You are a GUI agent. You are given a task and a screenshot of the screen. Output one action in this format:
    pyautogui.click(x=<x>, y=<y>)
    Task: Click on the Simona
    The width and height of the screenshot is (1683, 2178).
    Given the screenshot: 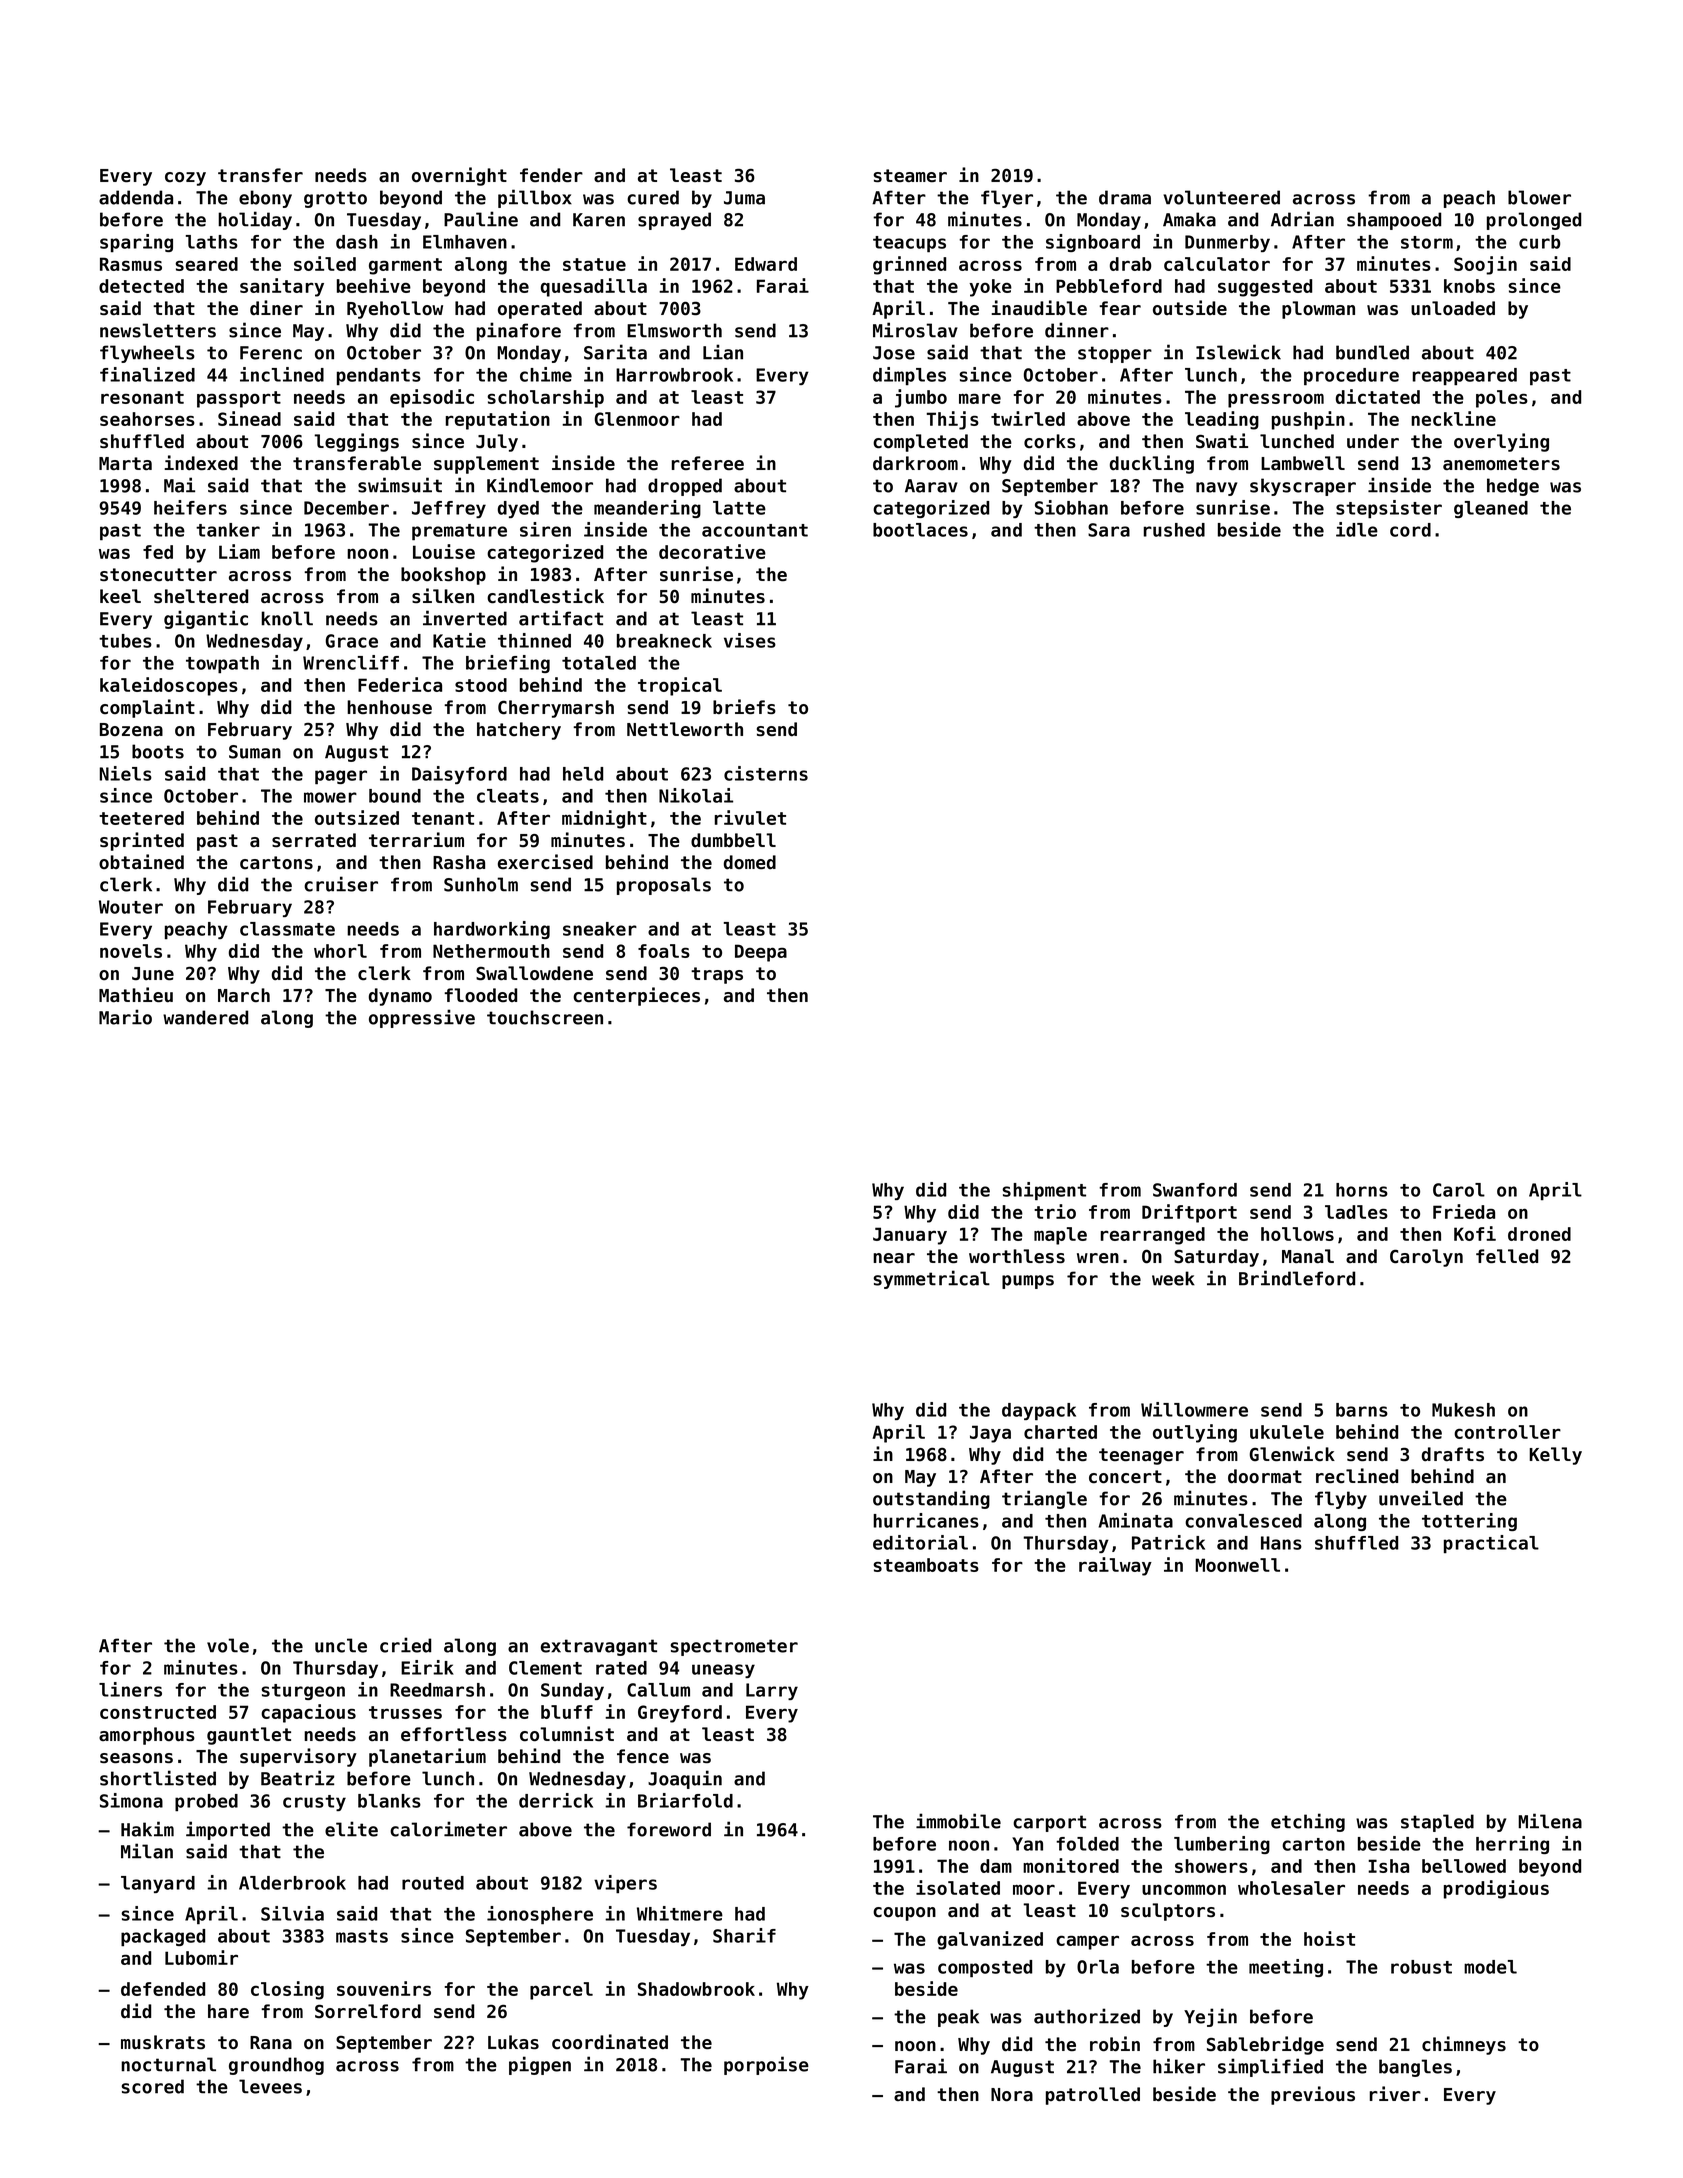 What is the action you would take?
    pyautogui.click(x=131, y=1800)
